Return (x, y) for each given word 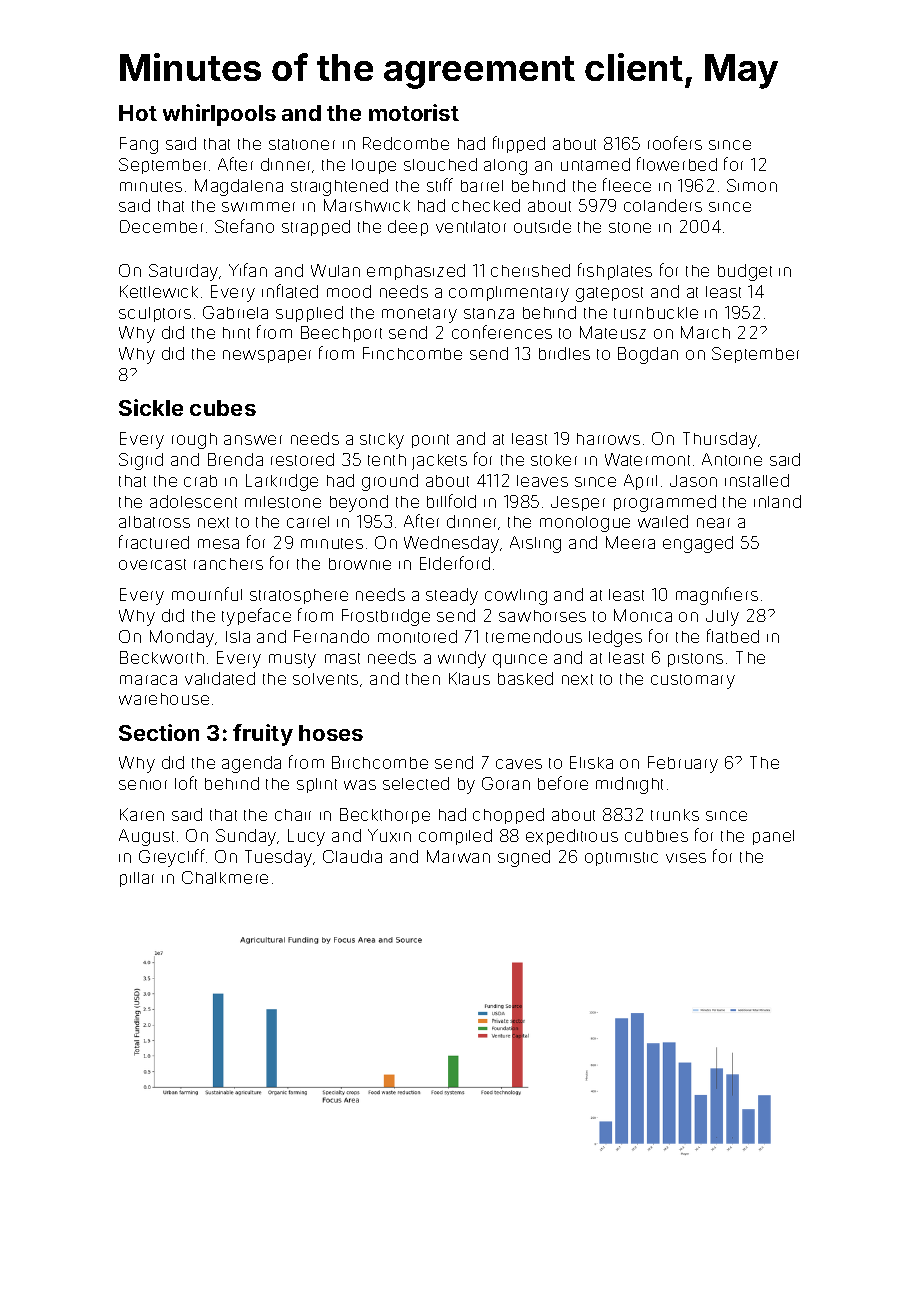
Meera (630, 542)
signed (524, 858)
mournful (207, 594)
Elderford (455, 563)
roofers (675, 143)
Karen (142, 814)
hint (236, 333)
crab (200, 481)
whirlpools (219, 115)
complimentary (509, 294)
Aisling (535, 544)
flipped (519, 144)
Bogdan (648, 355)
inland (777, 501)
